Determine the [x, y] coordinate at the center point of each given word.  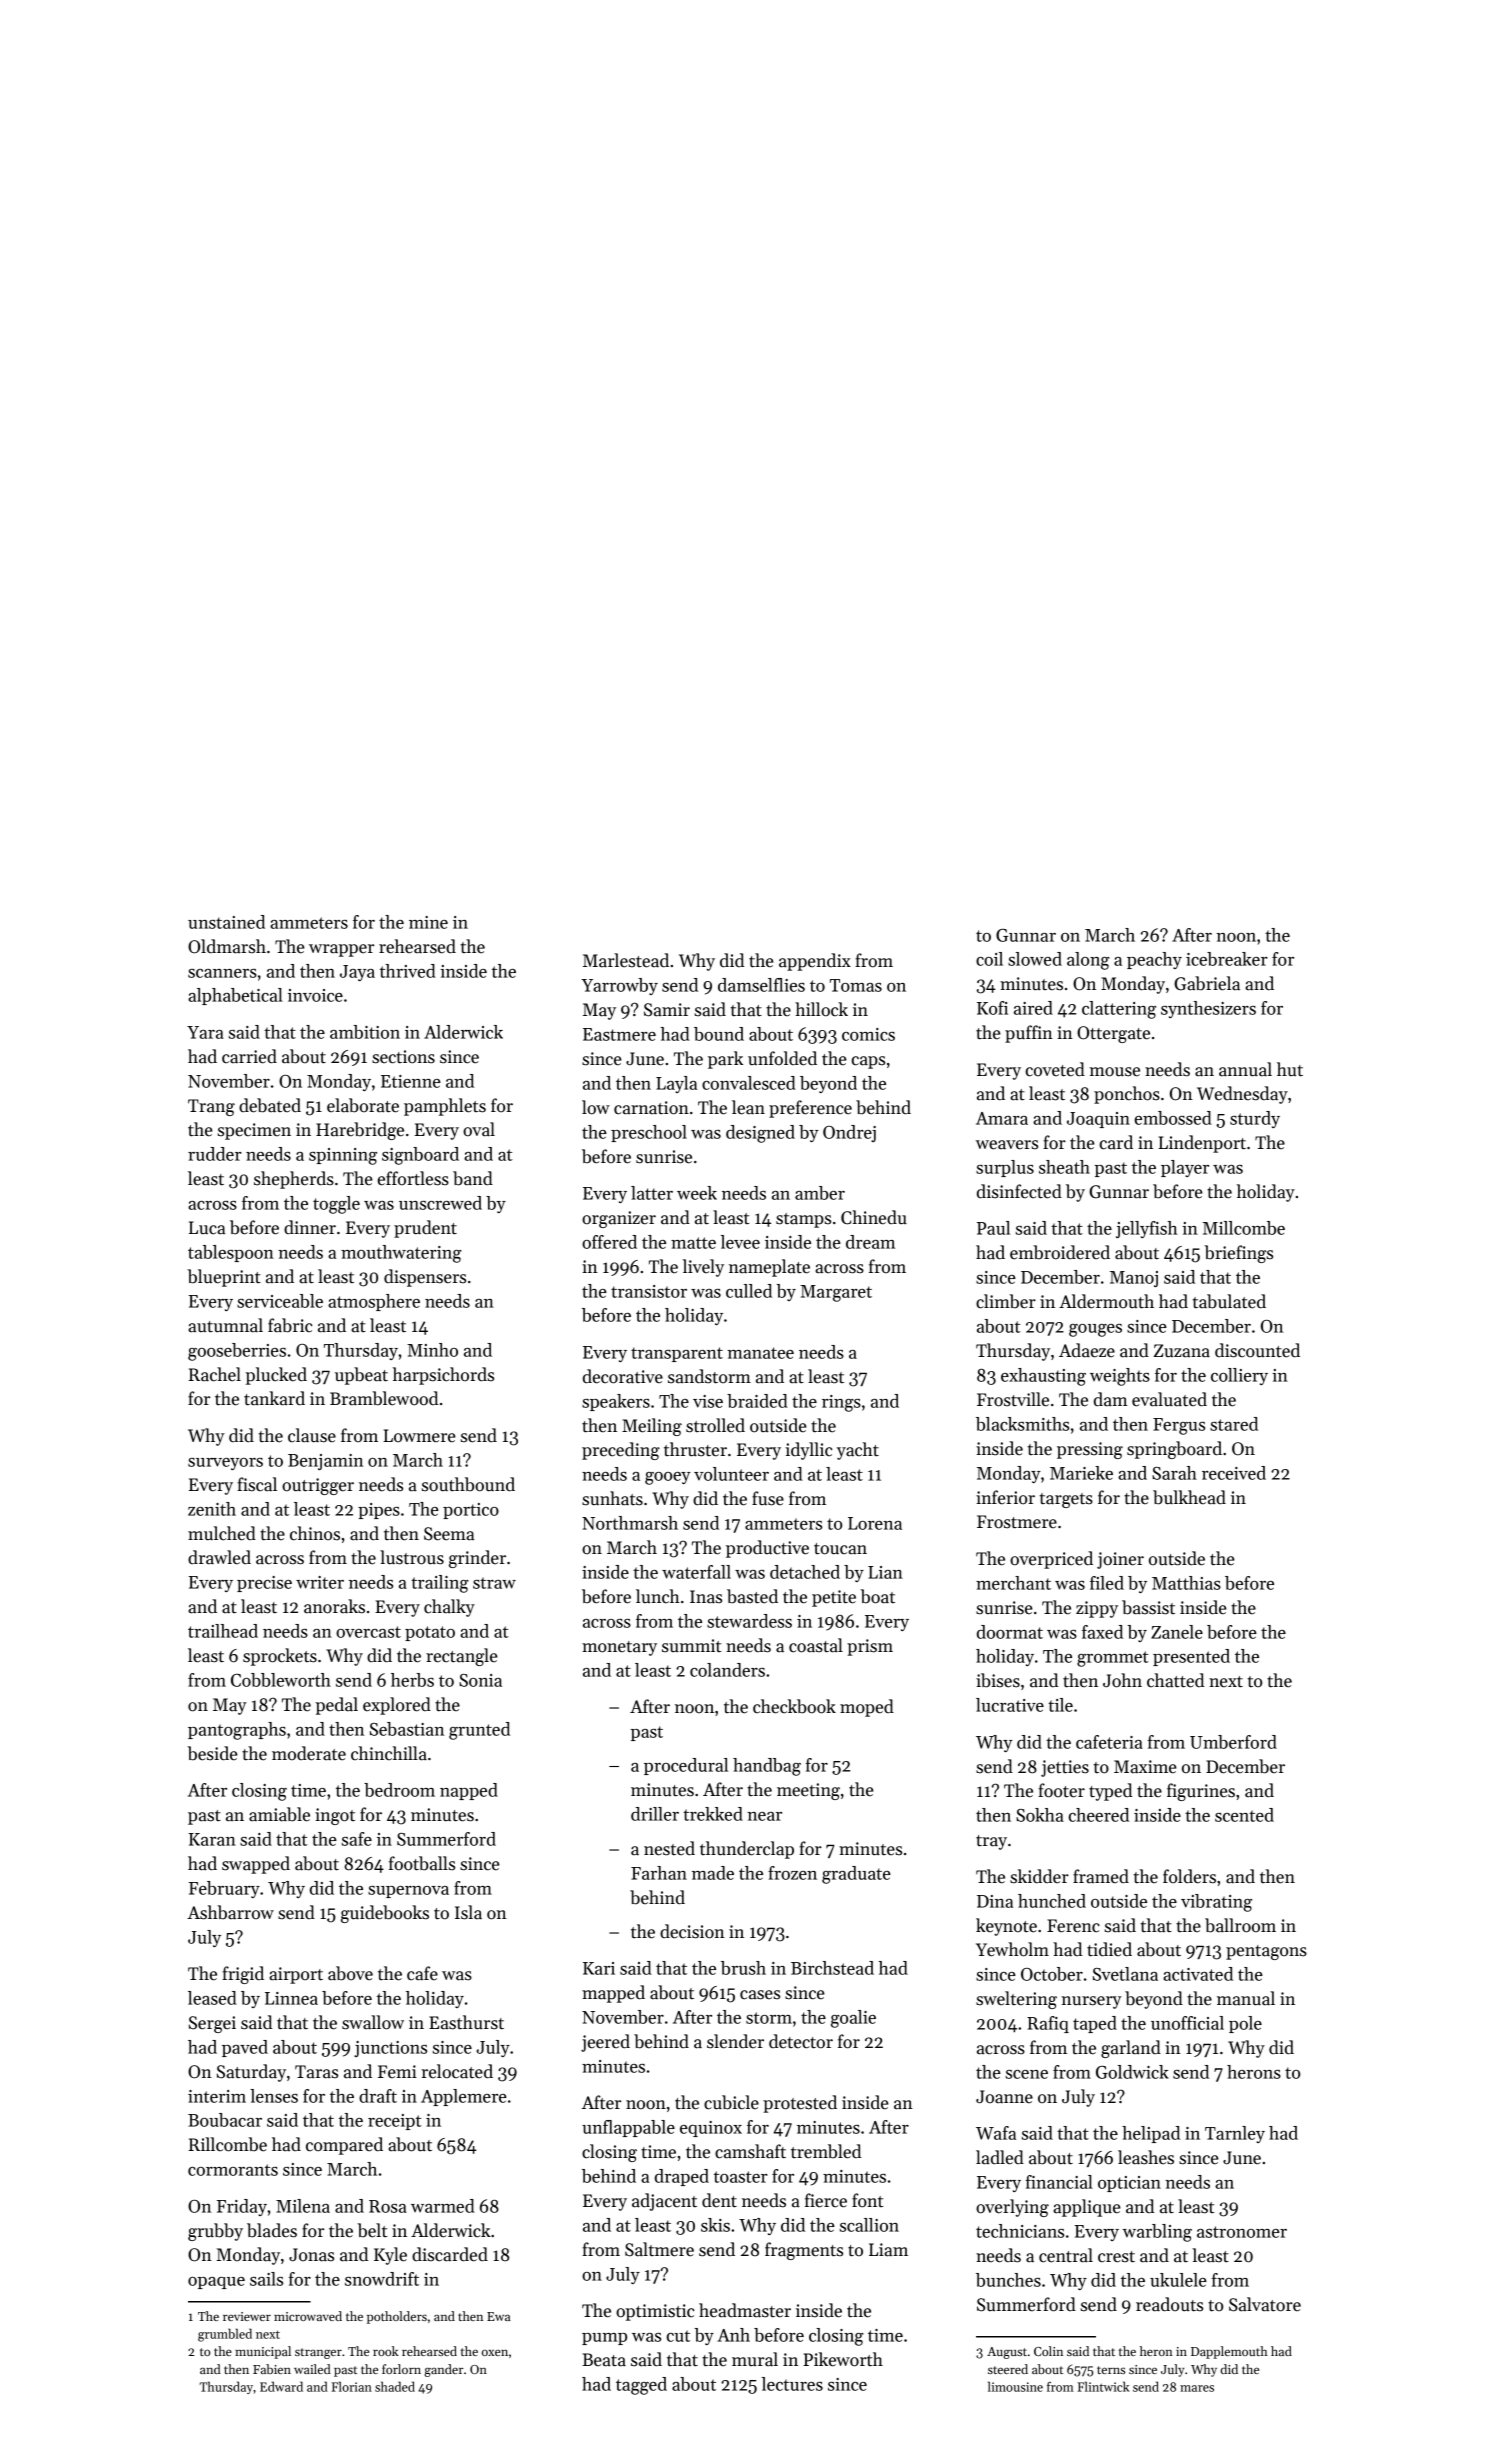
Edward [281, 2386]
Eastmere [619, 1034]
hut [1290, 1069]
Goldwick [1132, 2072]
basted [752, 1596]
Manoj [1134, 1279]
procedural [686, 1766]
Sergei [212, 2024]
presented [1191, 1657]
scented [1244, 1815]
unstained [226, 922]
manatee [760, 1353]
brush [743, 1968]
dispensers [425, 1278]
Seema [449, 1534]
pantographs [237, 1731]
